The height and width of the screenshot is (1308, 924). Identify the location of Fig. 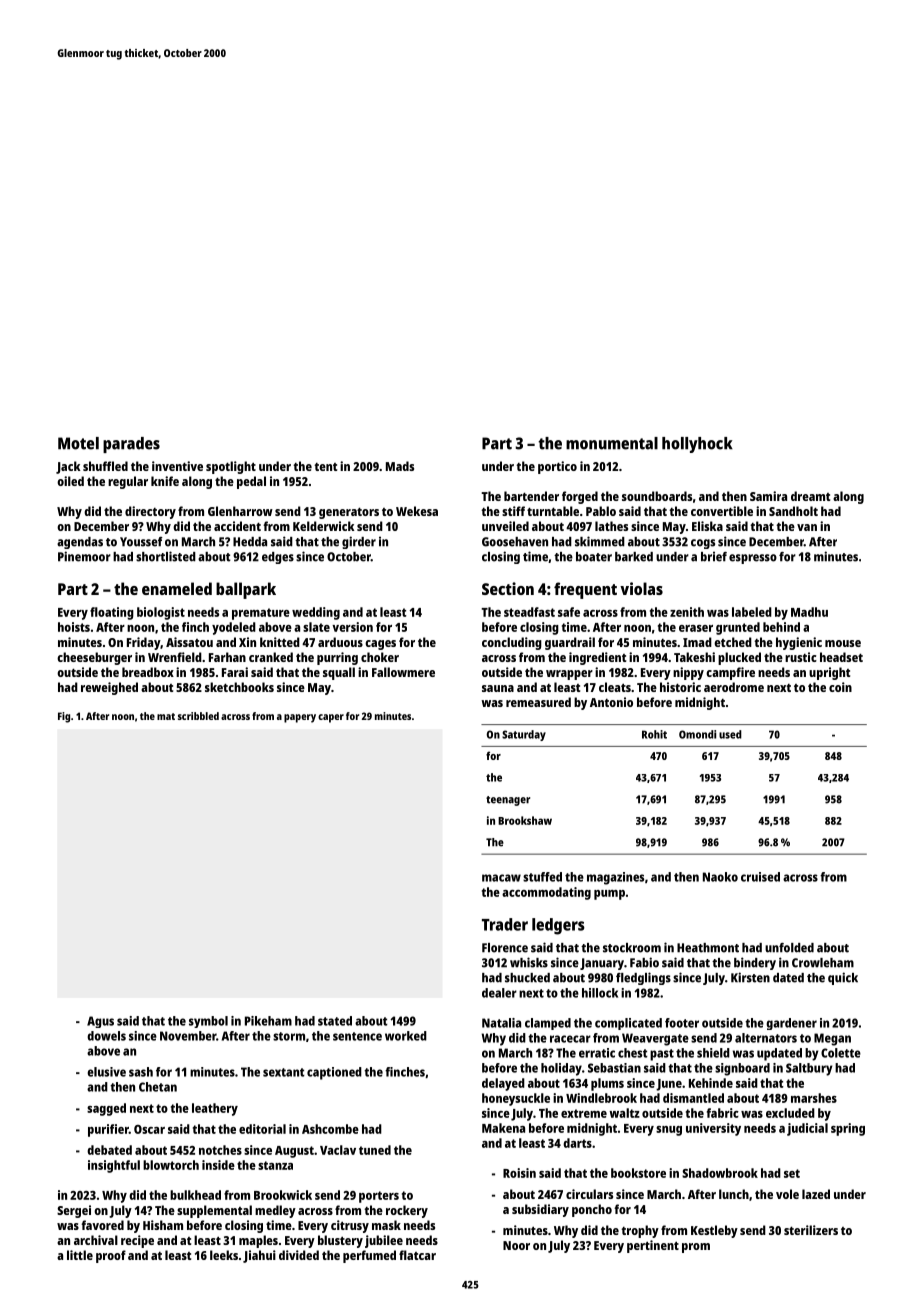
(64, 717).
